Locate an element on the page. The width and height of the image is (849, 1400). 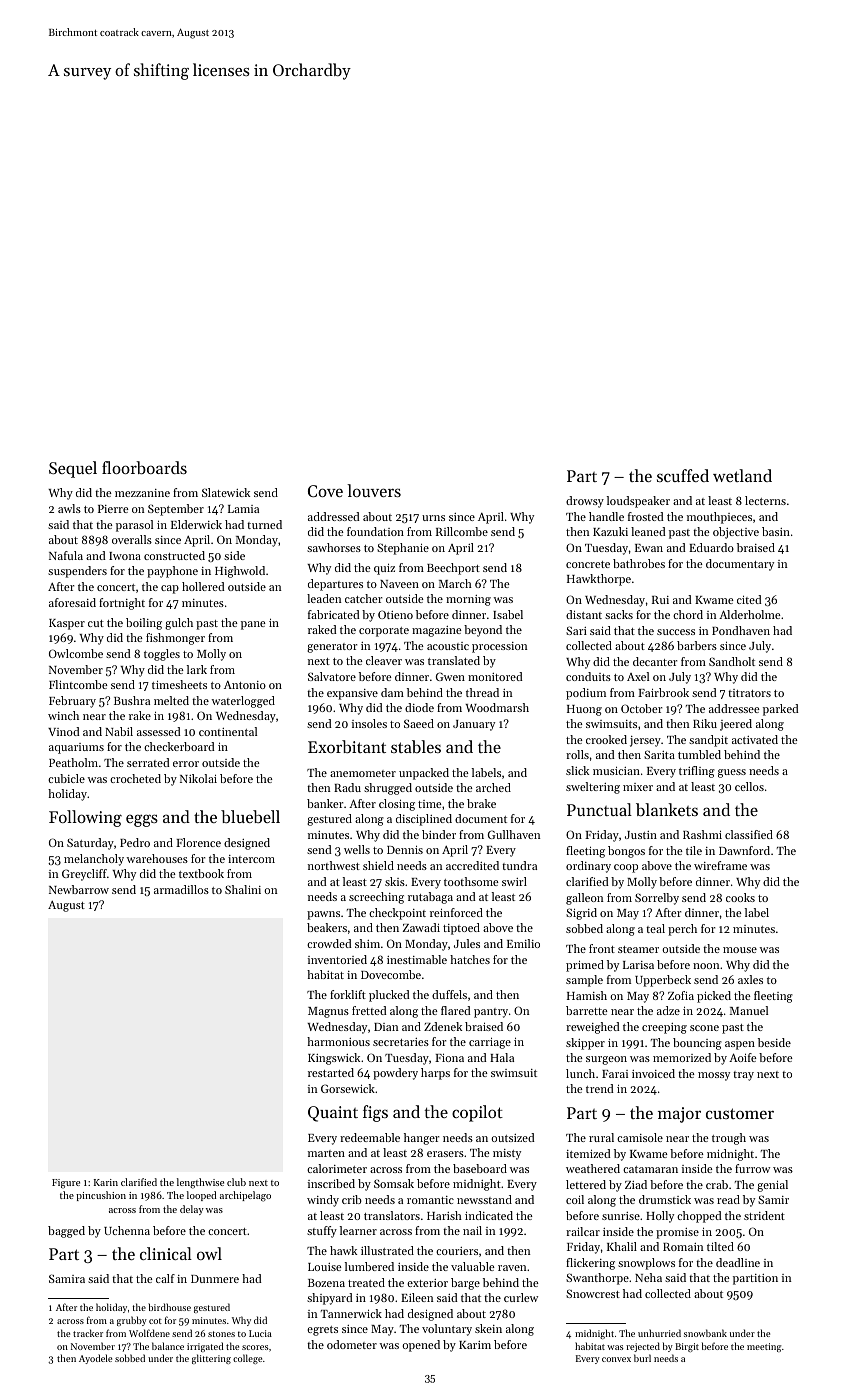
Gorsewick is located at coordinates (348, 1088).
